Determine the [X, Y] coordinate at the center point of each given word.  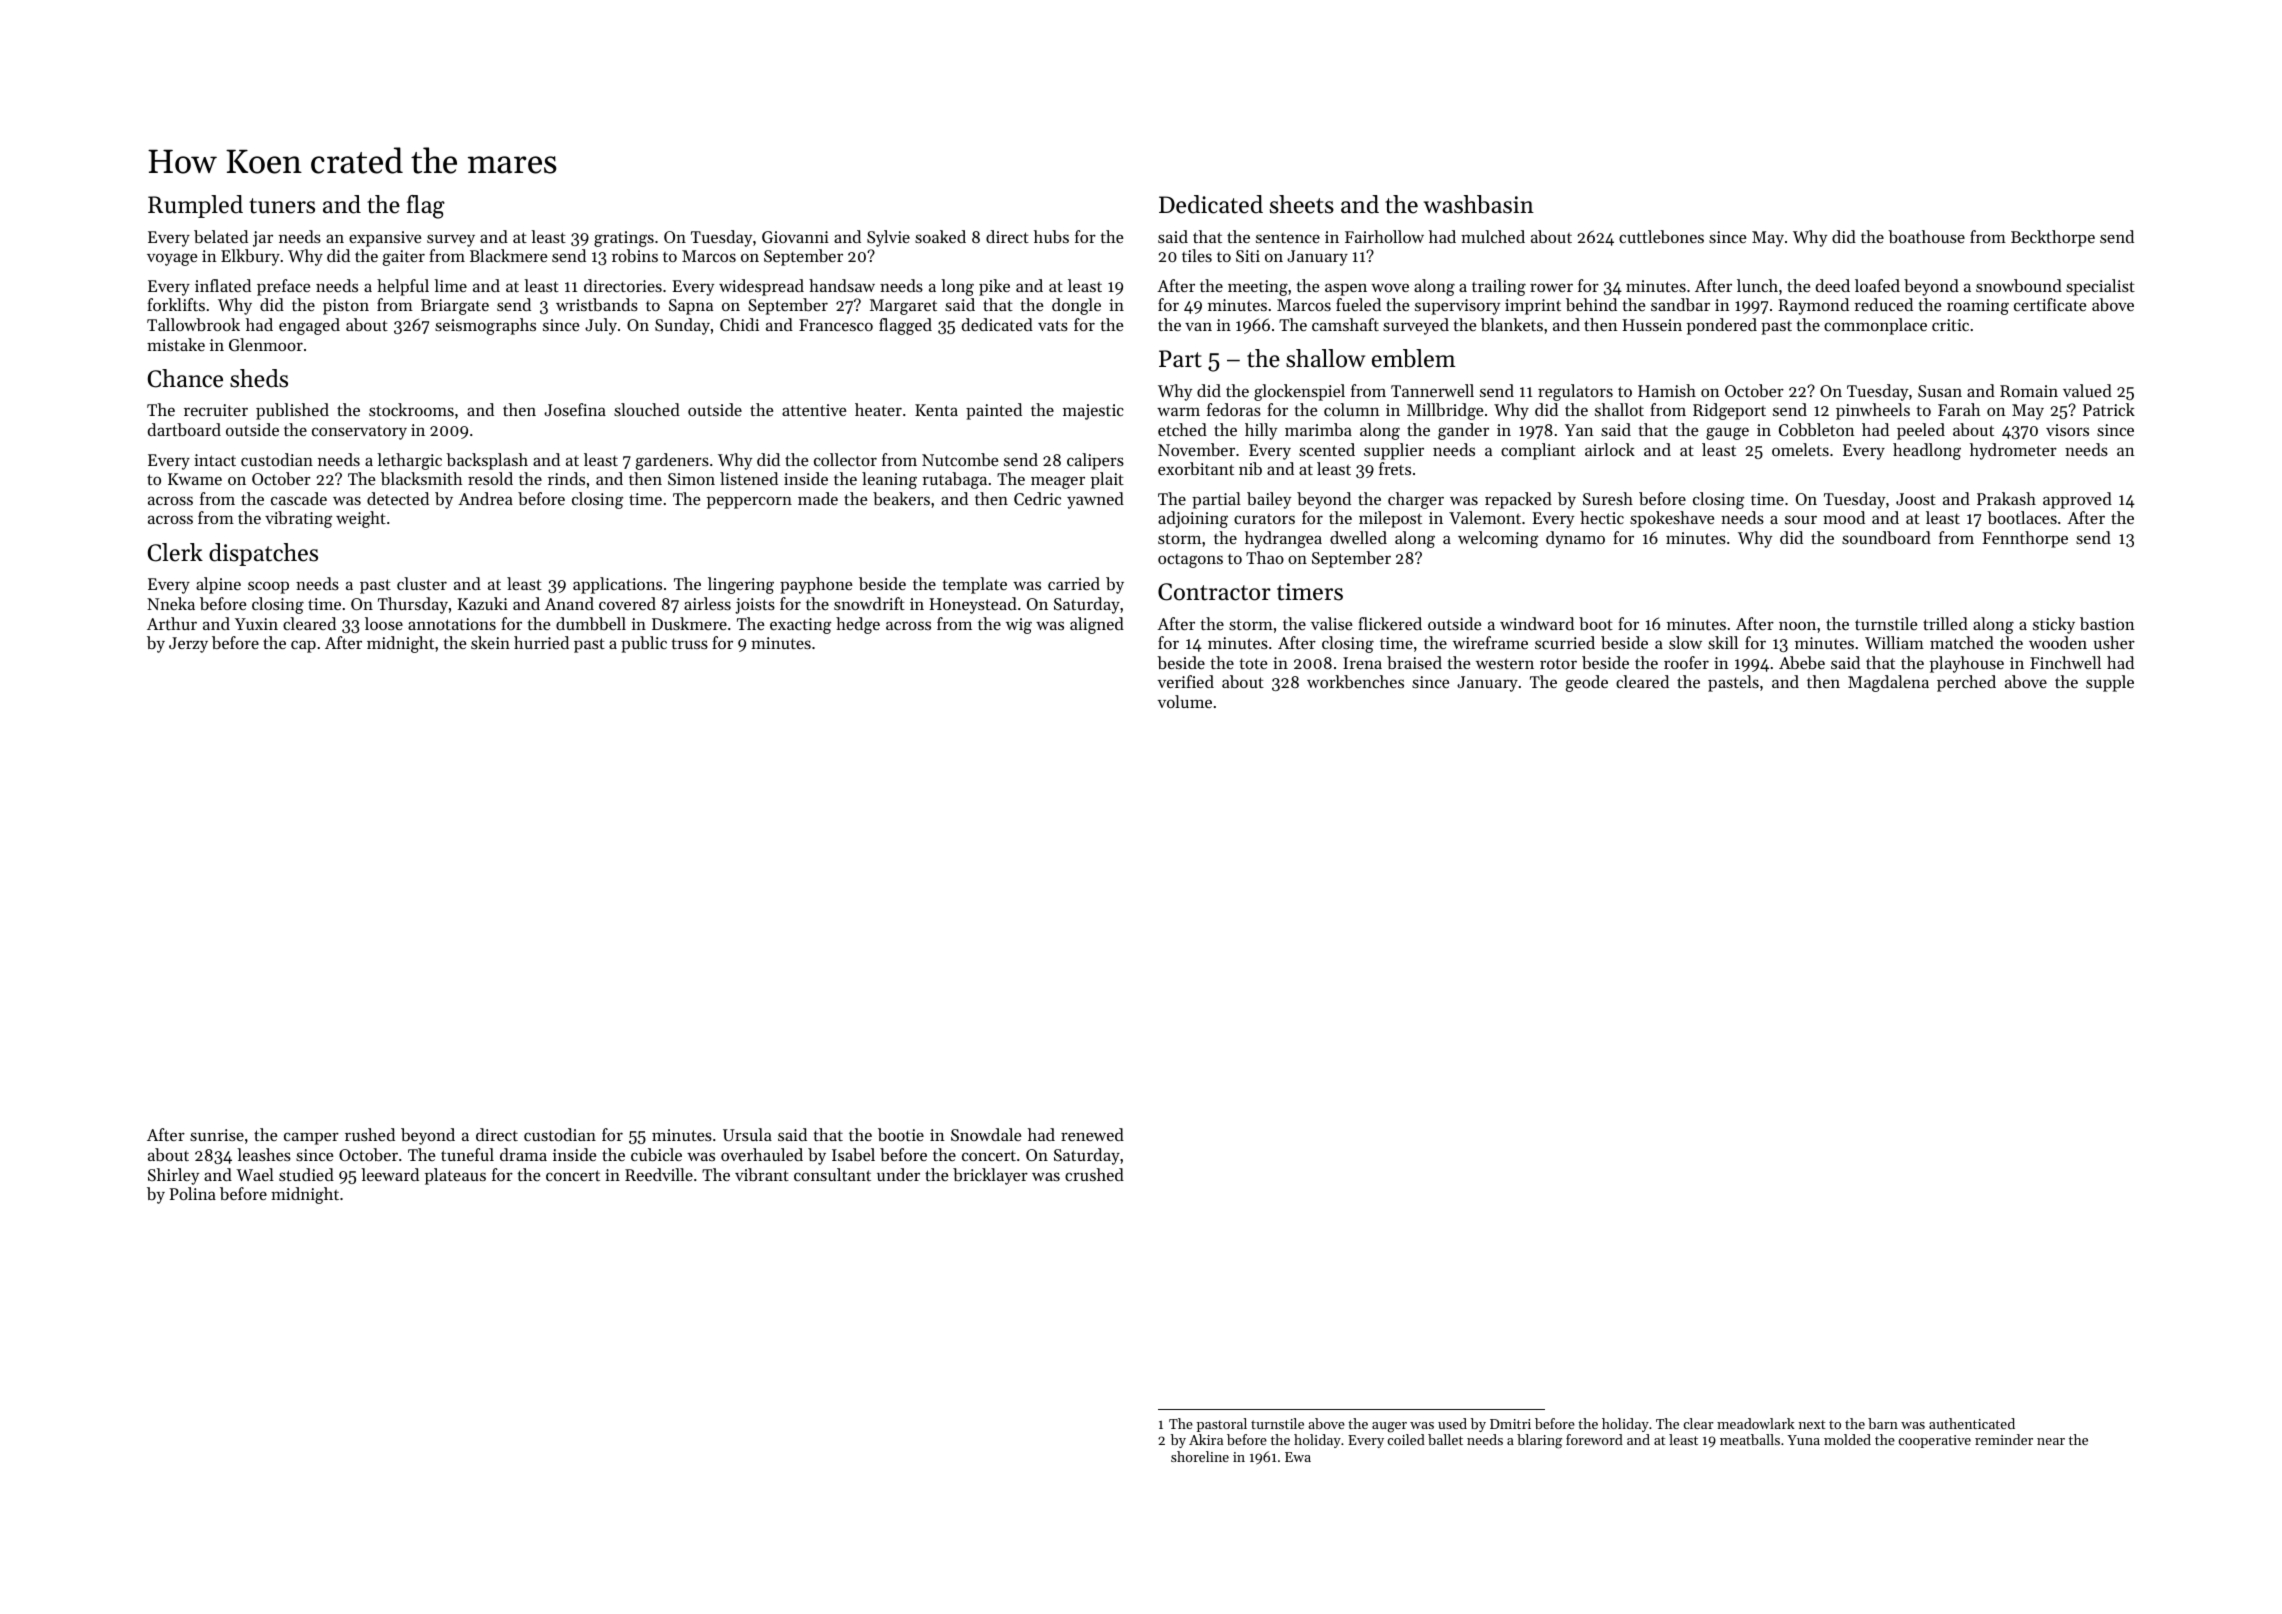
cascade [299, 498]
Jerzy [188, 645]
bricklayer [990, 1176]
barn [1883, 1423]
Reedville [659, 1174]
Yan [1579, 430]
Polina [192, 1193]
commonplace [1875, 326]
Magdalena [1888, 683]
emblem [1413, 358]
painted [994, 411]
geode [1587, 683]
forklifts [176, 304]
